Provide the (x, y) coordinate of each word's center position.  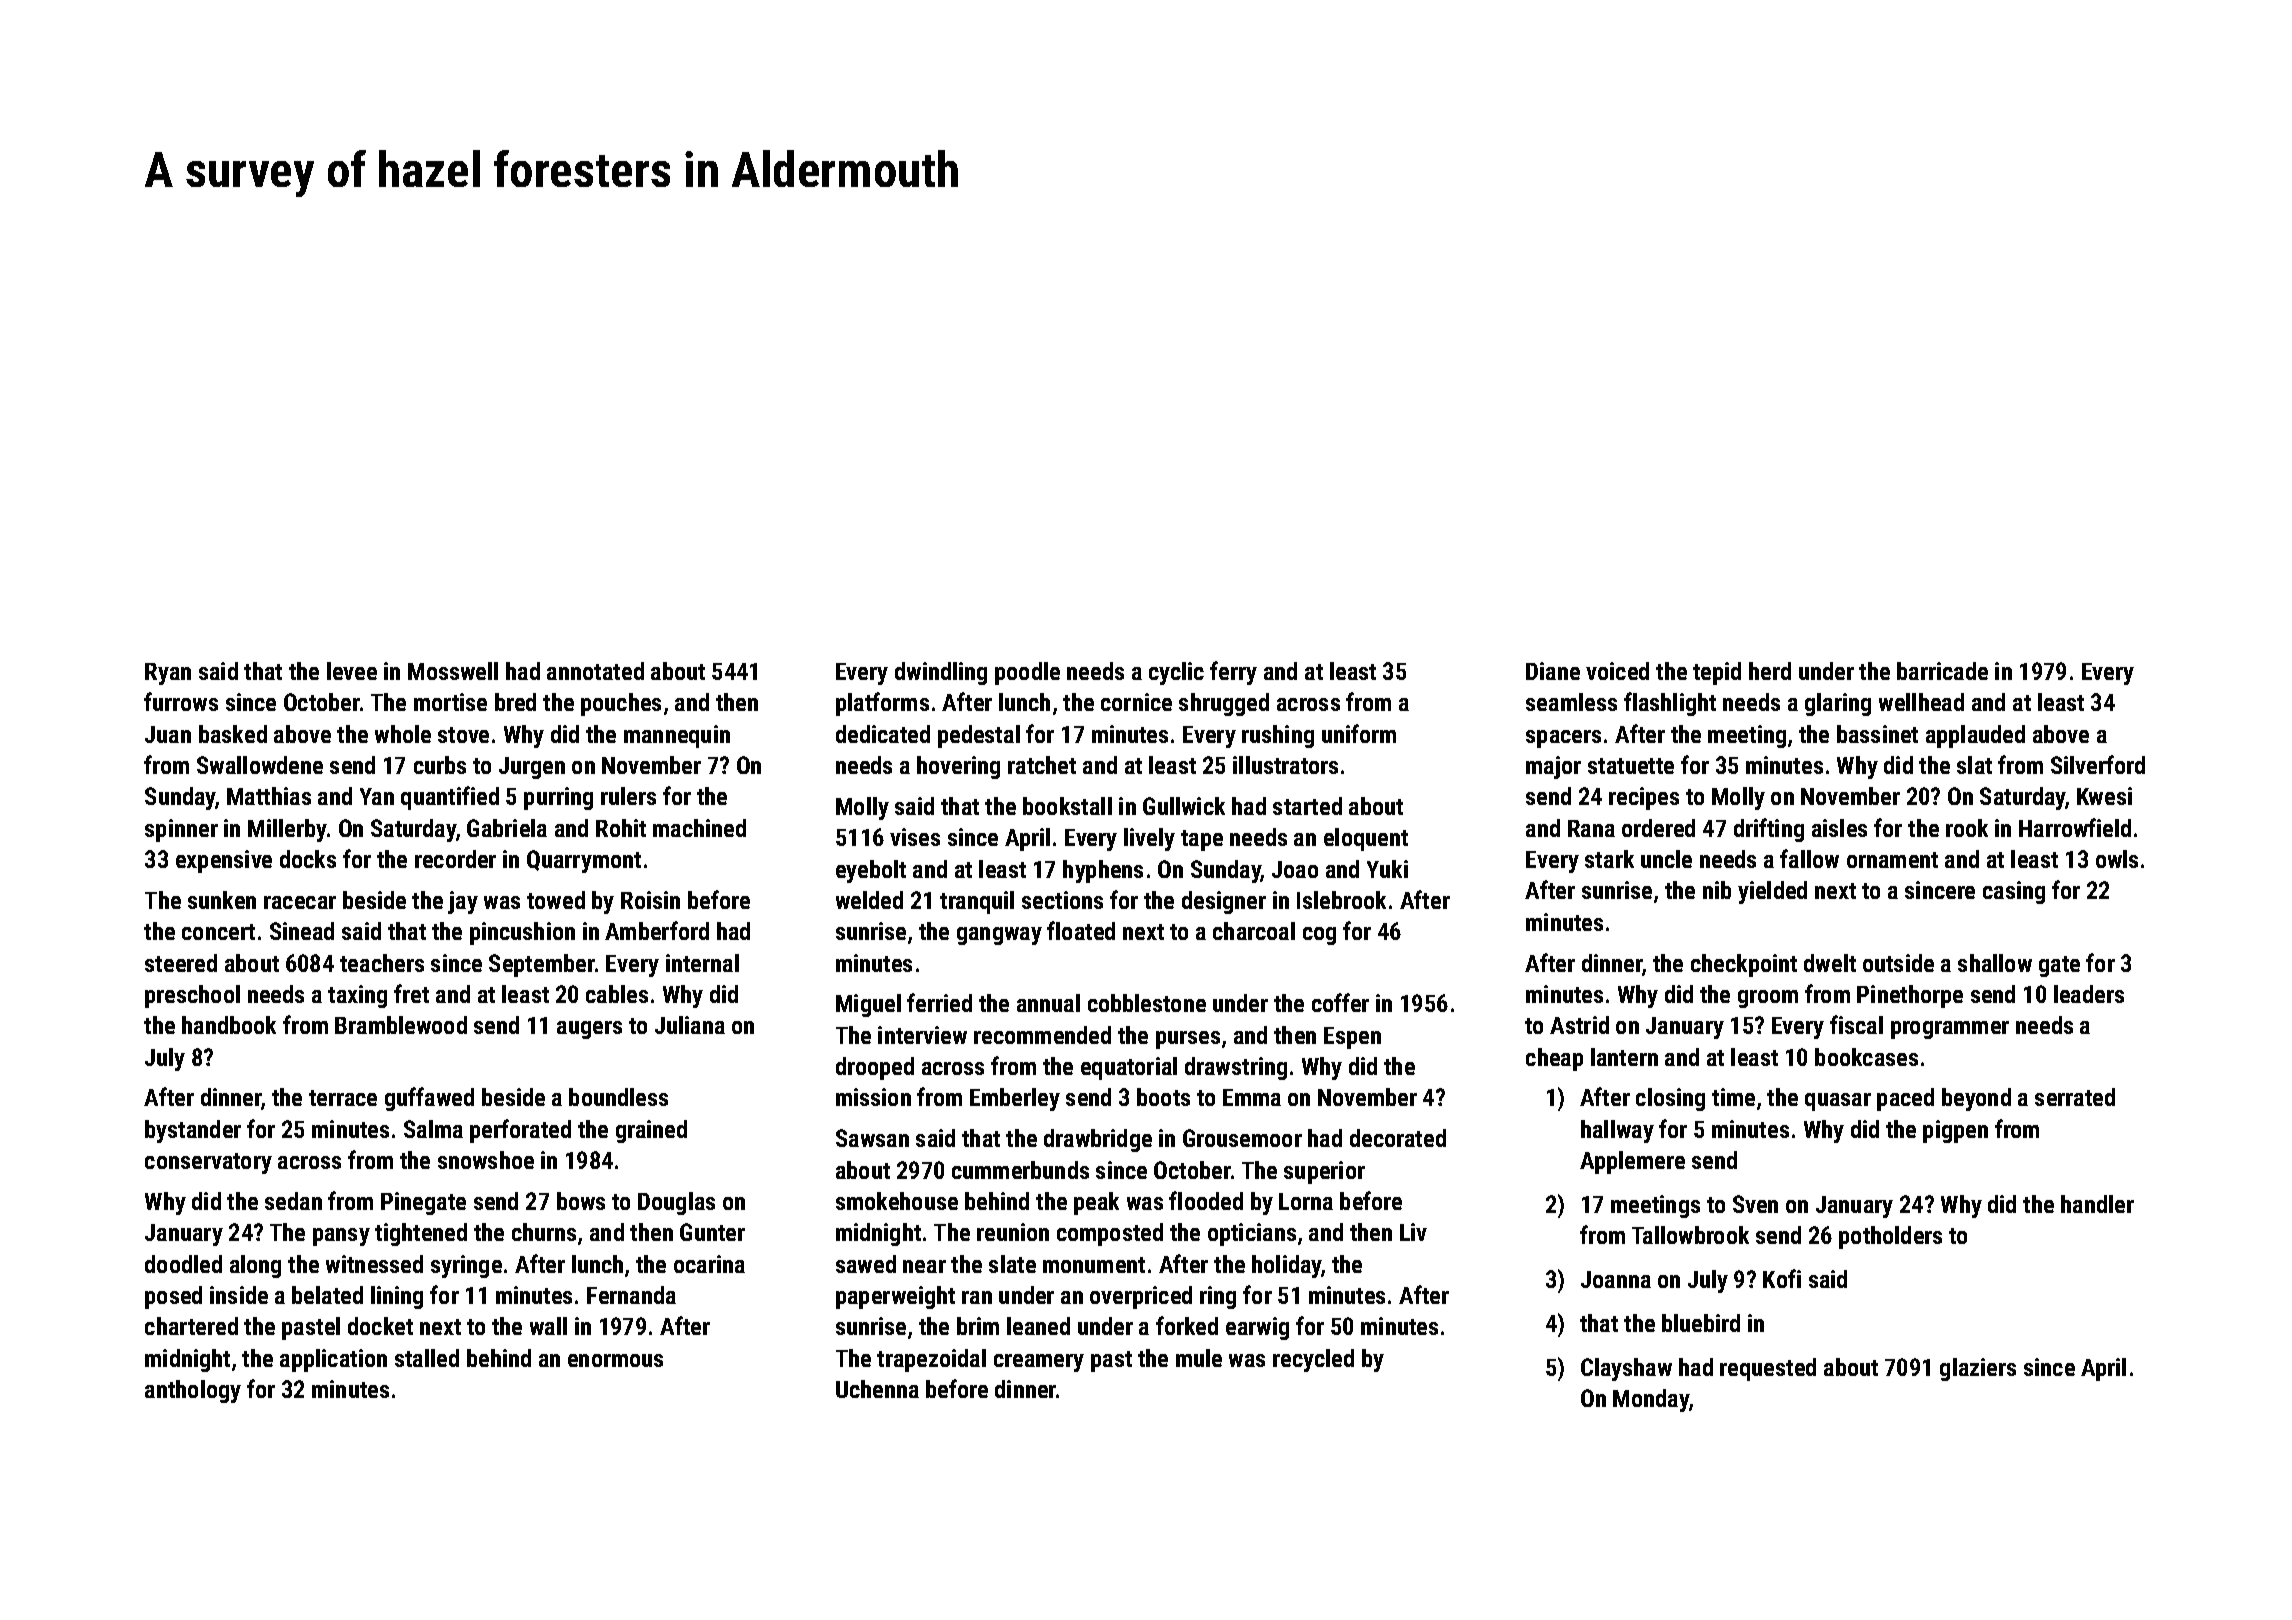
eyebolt (871, 871)
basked (233, 734)
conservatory (208, 1163)
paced (1905, 1099)
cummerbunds (1020, 1170)
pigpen (1955, 1131)
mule (1199, 1358)
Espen (1352, 1038)
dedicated (883, 734)
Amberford (657, 930)
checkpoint (1744, 965)
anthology (193, 1391)
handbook (229, 1025)
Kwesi (2104, 796)
